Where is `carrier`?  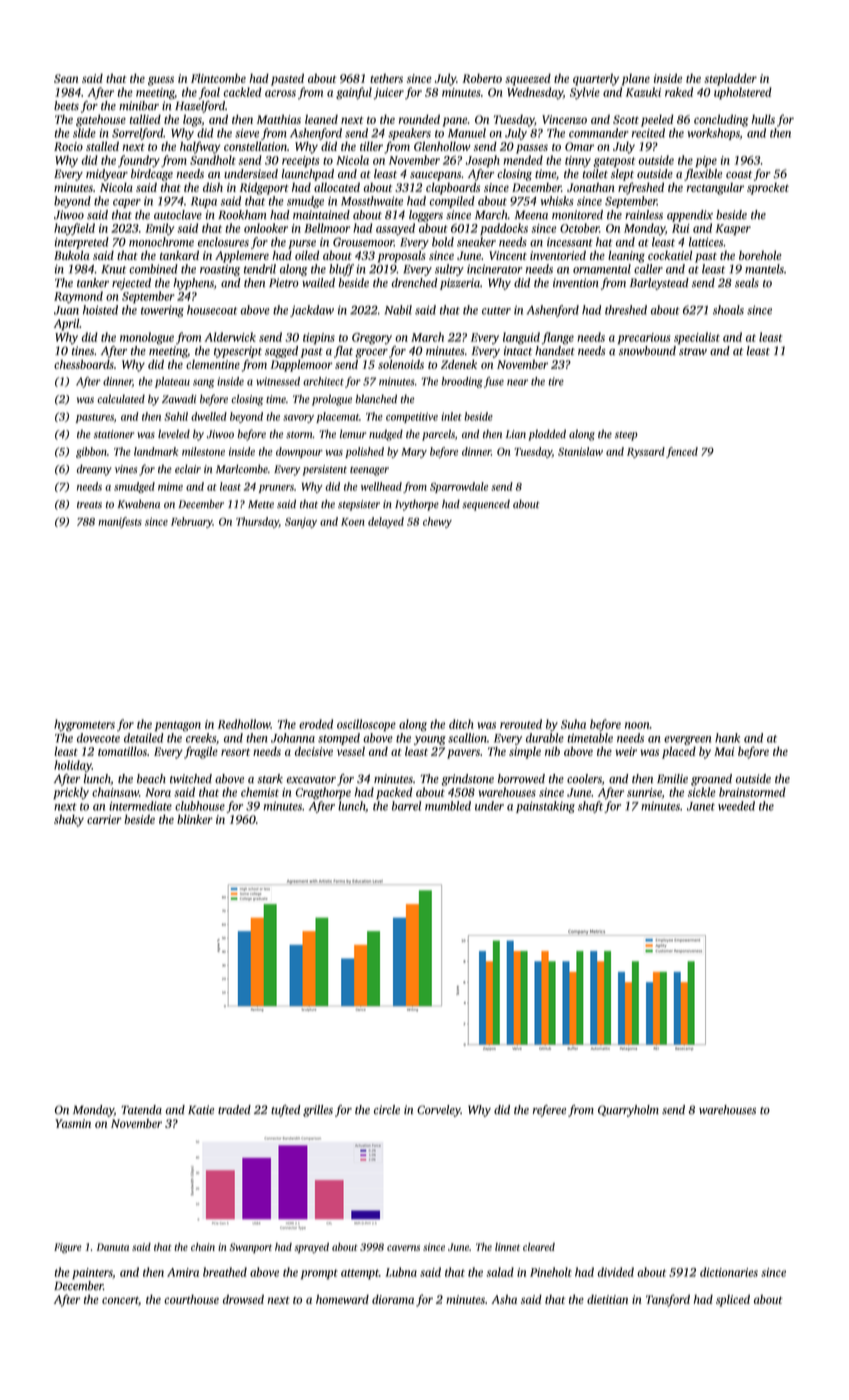
carrier is located at coordinates (104, 819).
